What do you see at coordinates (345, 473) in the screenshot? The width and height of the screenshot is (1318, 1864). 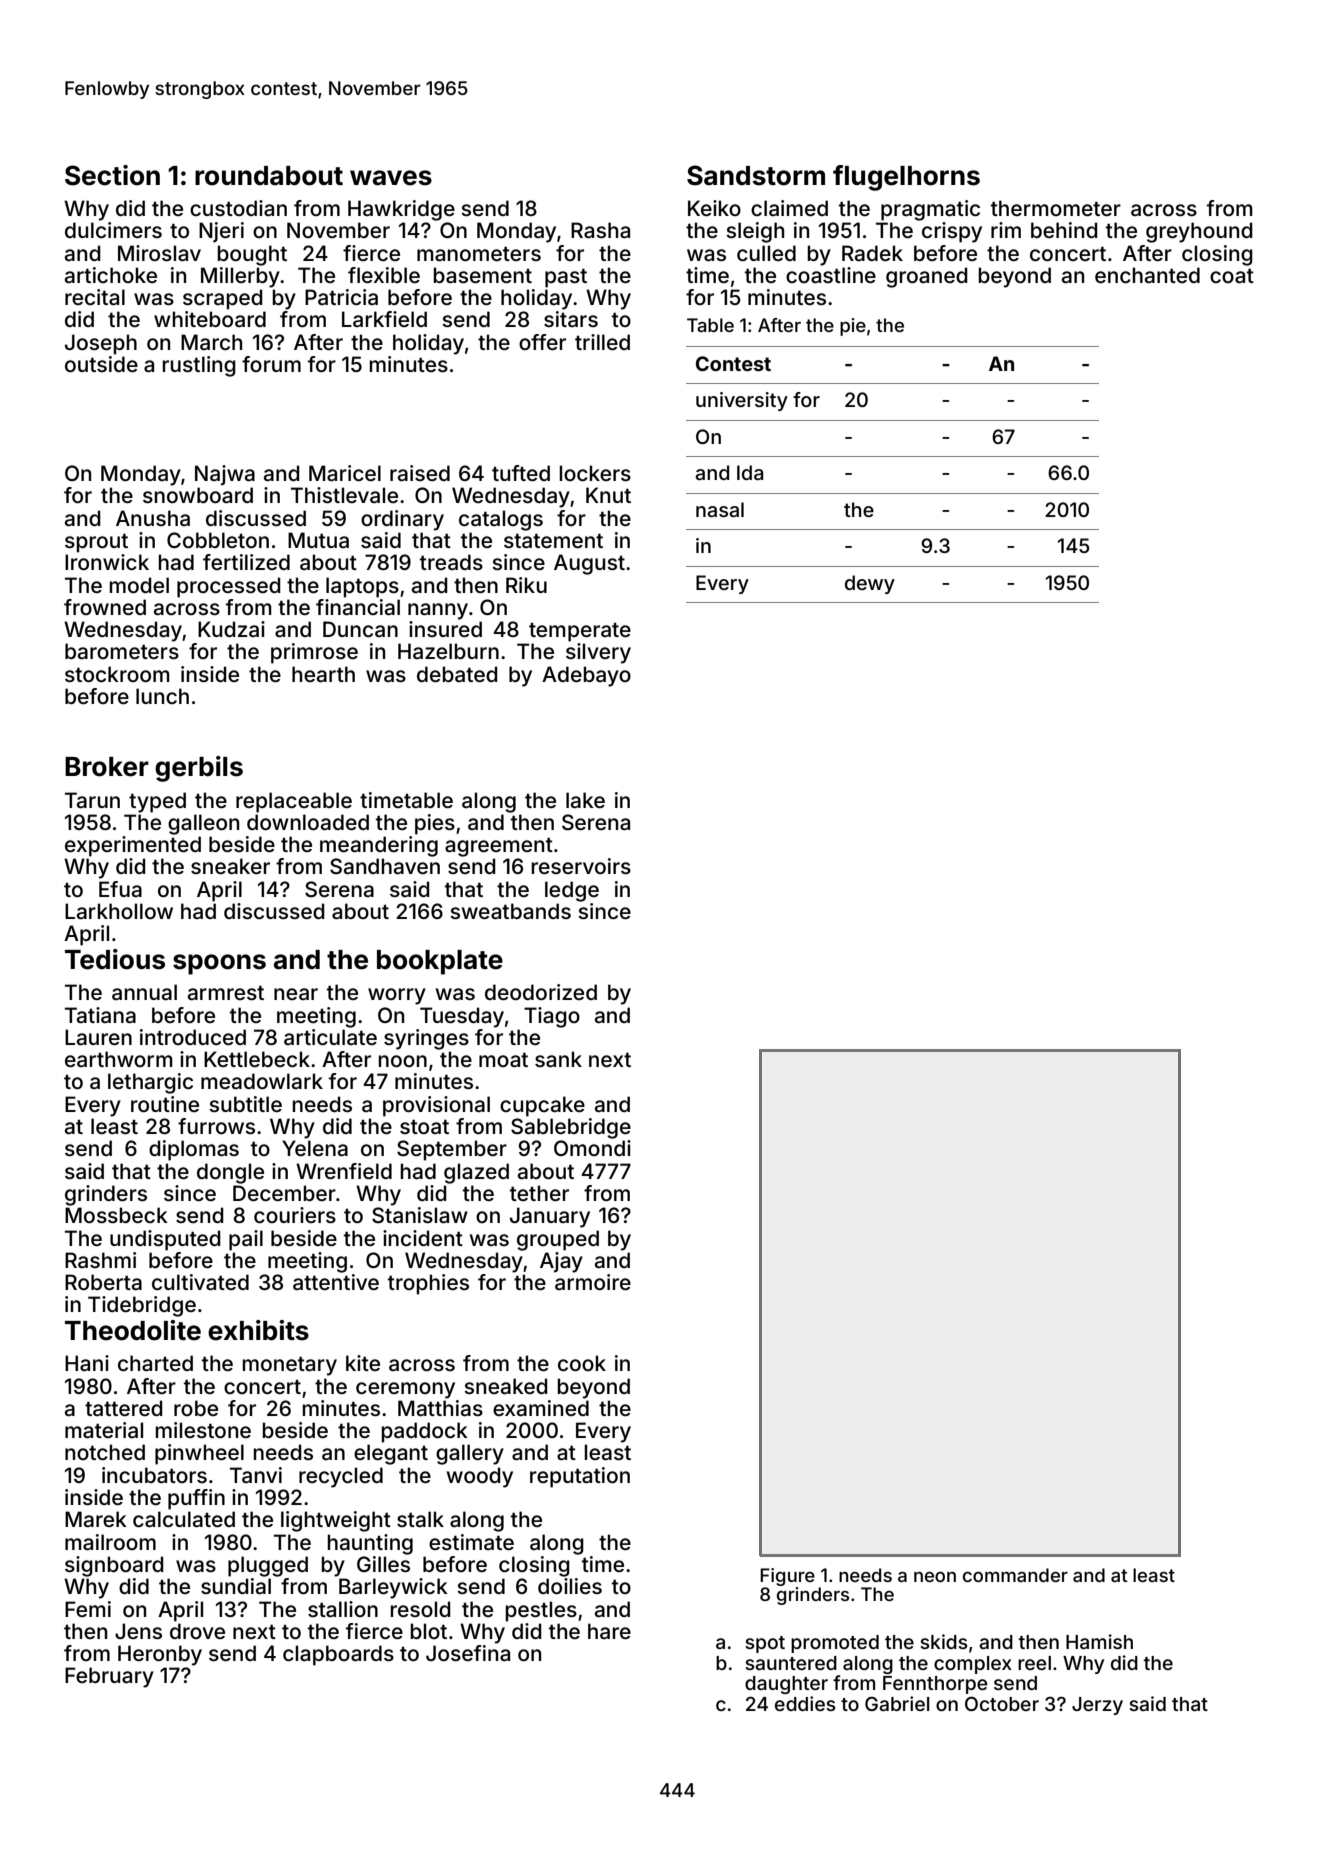 I see `Maricel` at bounding box center [345, 473].
